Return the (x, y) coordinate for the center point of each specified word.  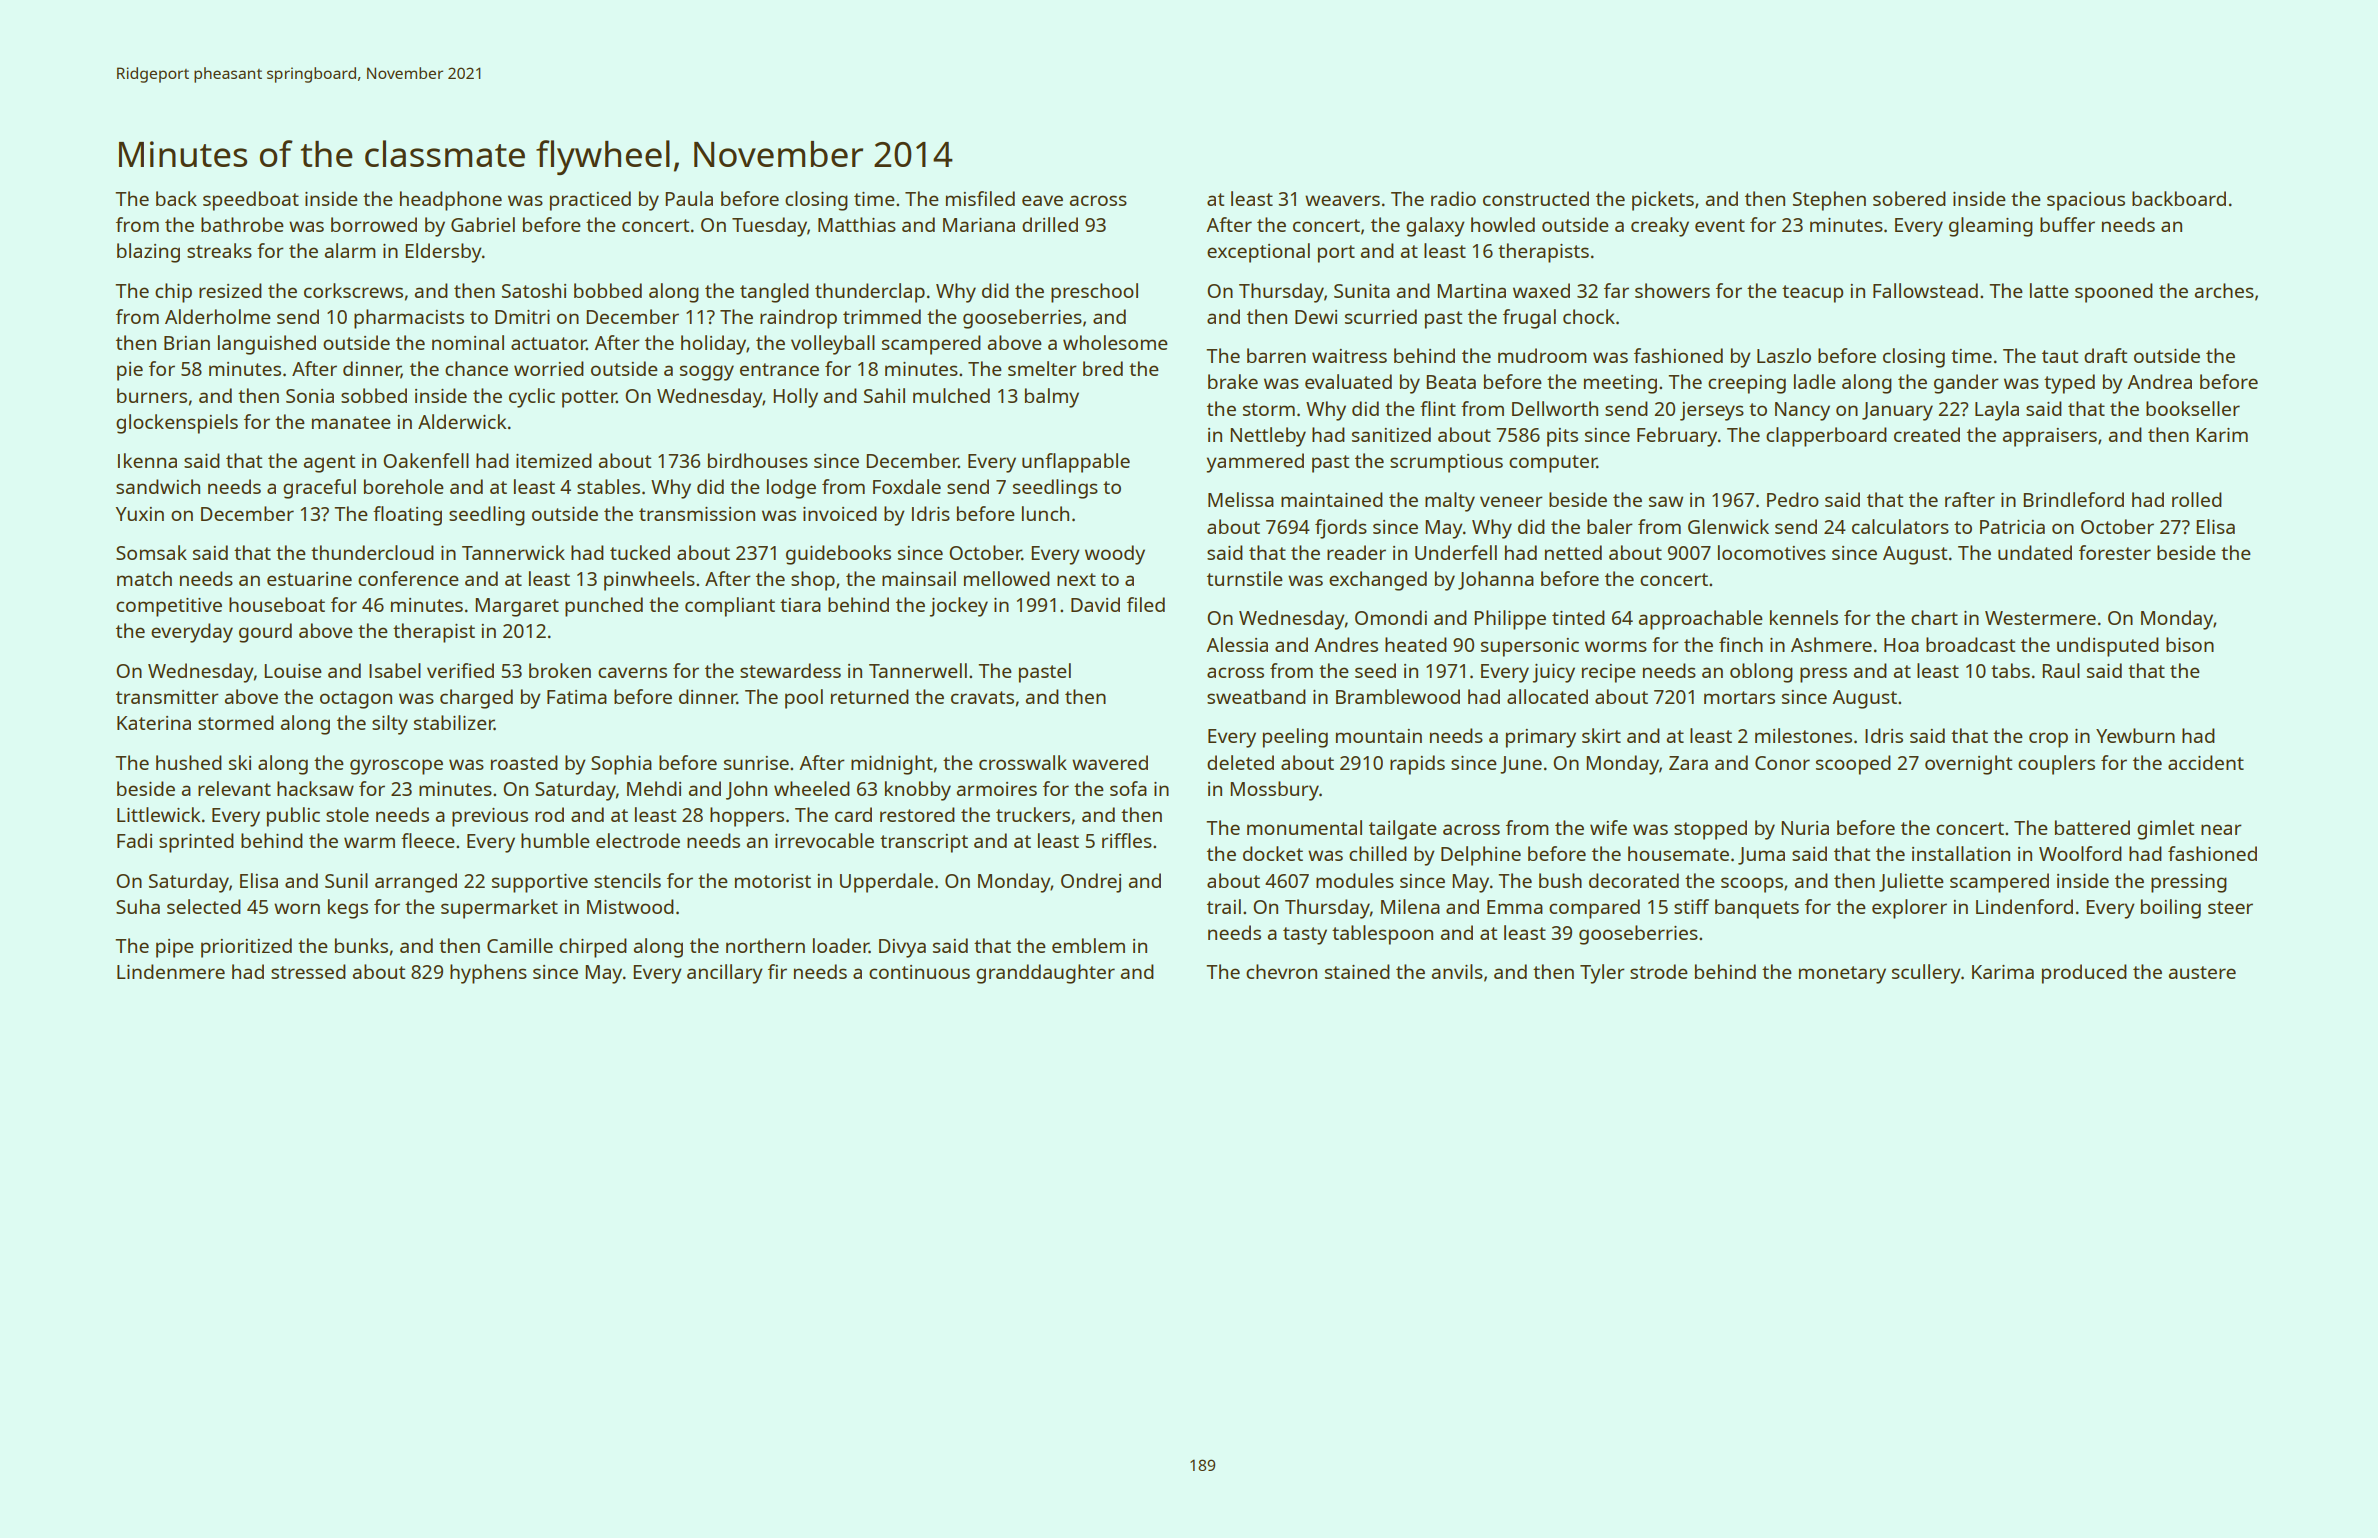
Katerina (154, 723)
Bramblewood (1398, 696)
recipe (1609, 673)
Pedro (1793, 499)
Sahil (884, 395)
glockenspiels (177, 424)
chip (173, 293)
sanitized (1391, 434)
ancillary (725, 974)
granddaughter (1045, 974)
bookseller (2193, 408)
